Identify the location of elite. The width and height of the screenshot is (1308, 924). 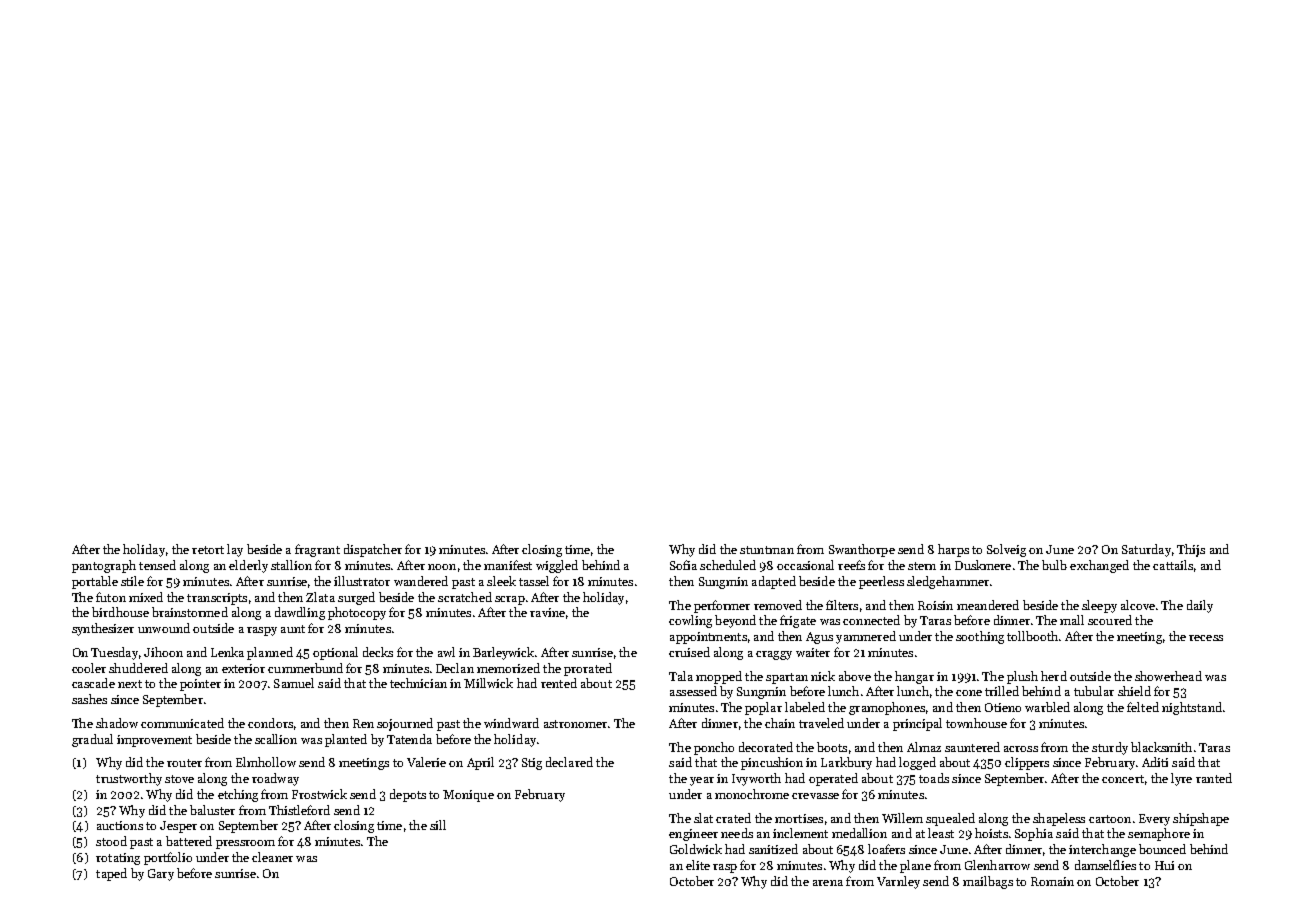
(698, 865).
